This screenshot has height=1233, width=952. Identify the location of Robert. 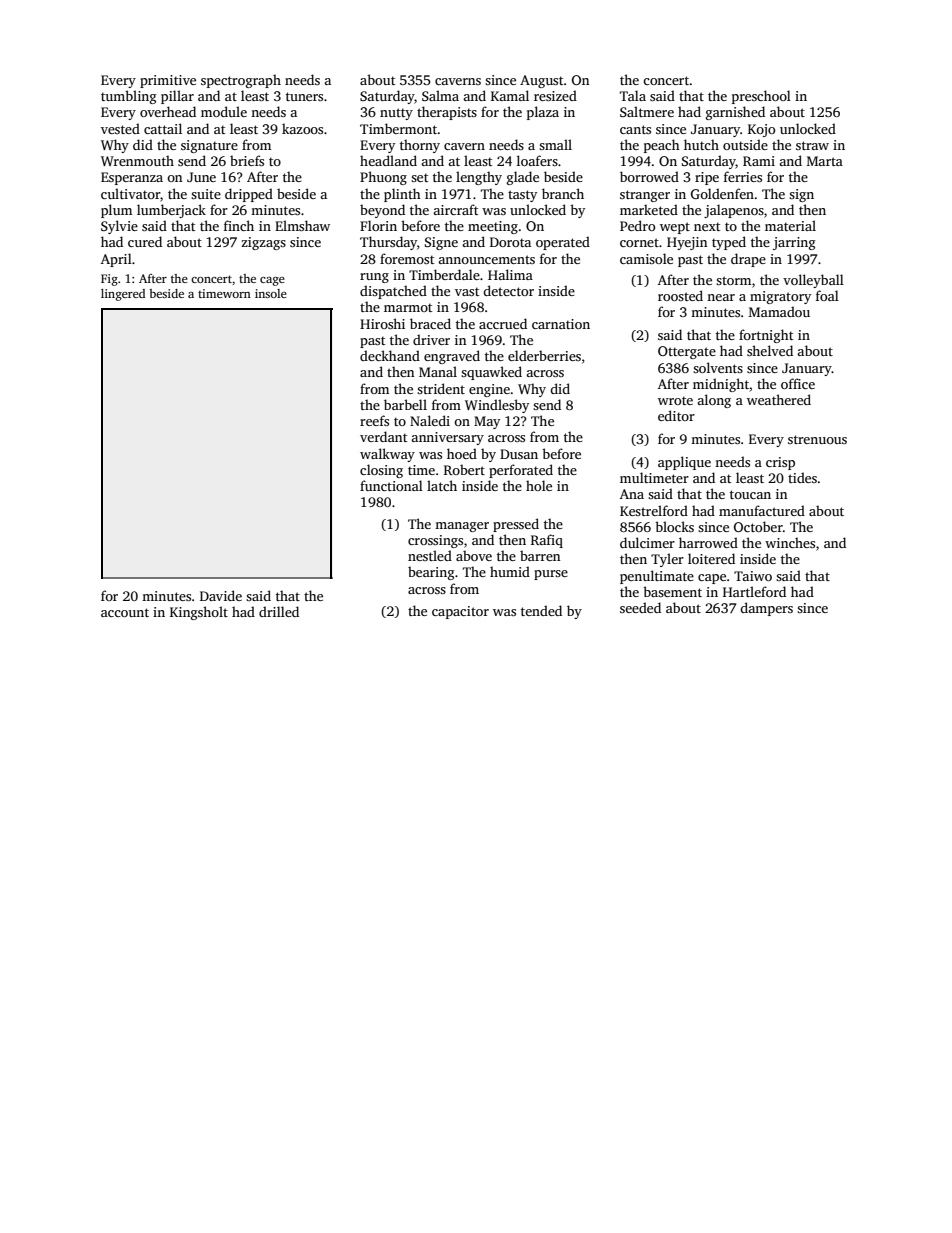
(464, 469).
